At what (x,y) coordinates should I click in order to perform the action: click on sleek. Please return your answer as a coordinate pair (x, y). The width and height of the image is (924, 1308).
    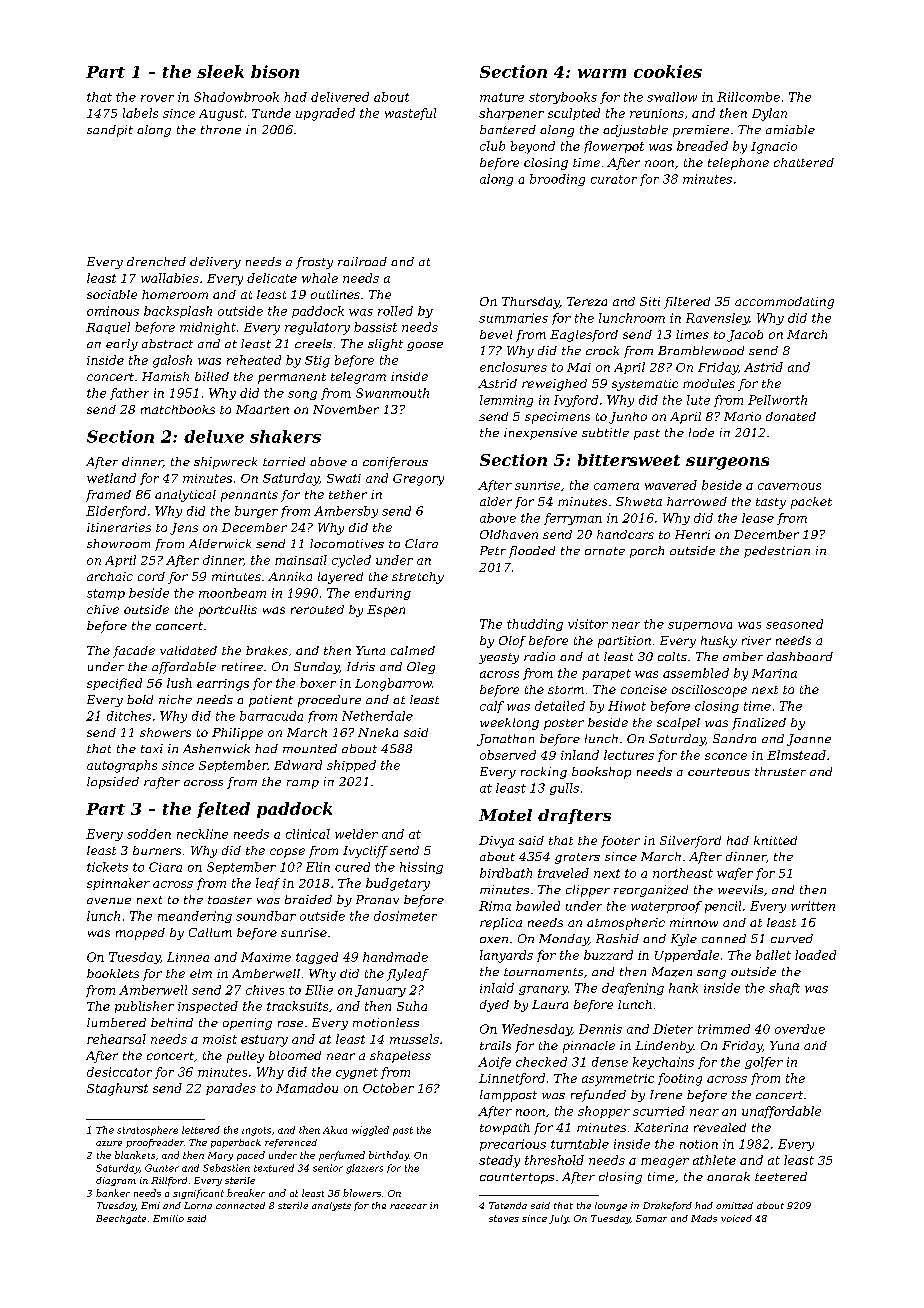
    Looking at the image, I should click on (220, 71).
